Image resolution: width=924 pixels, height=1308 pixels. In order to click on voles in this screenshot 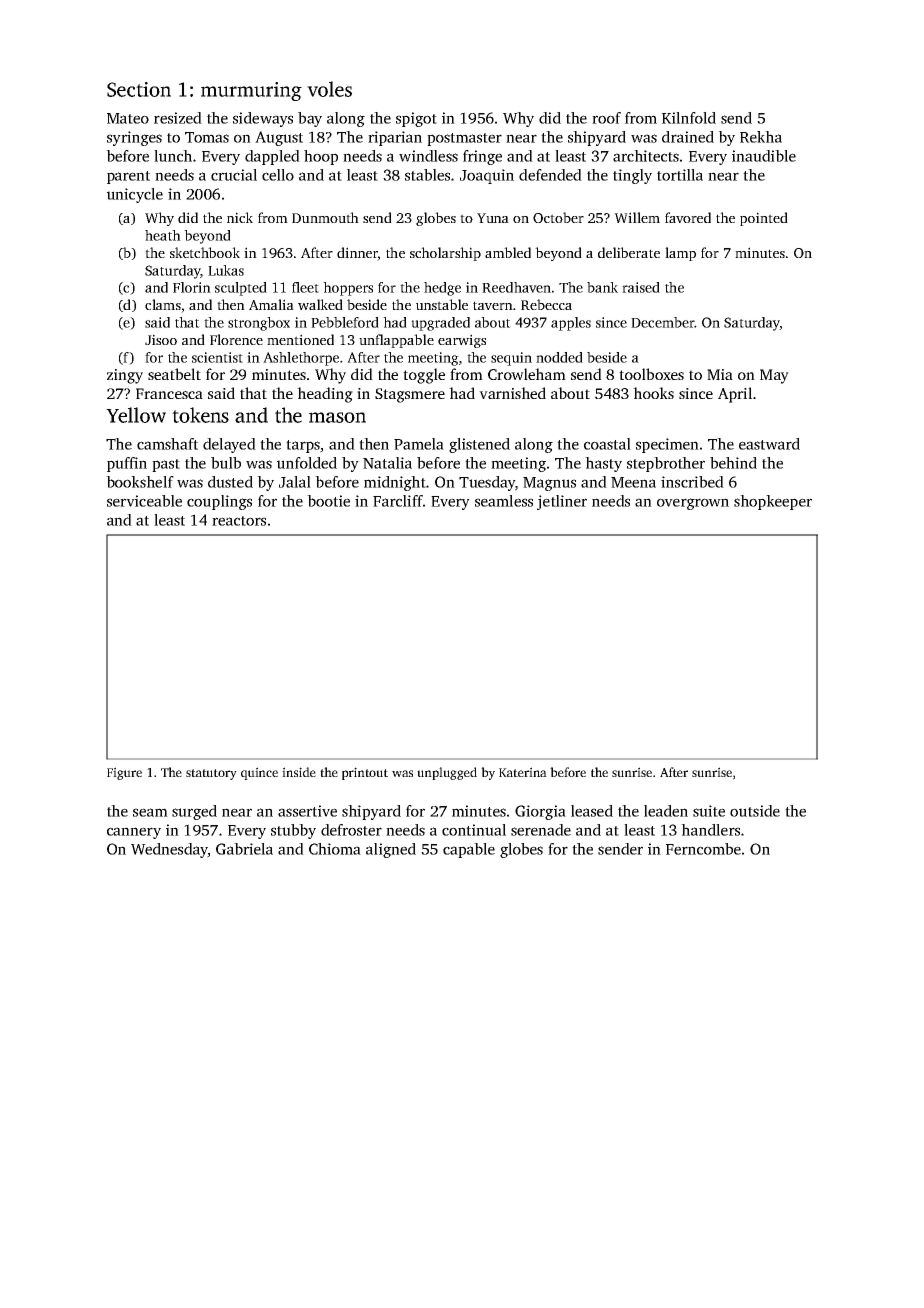, I will do `click(329, 89)`.
